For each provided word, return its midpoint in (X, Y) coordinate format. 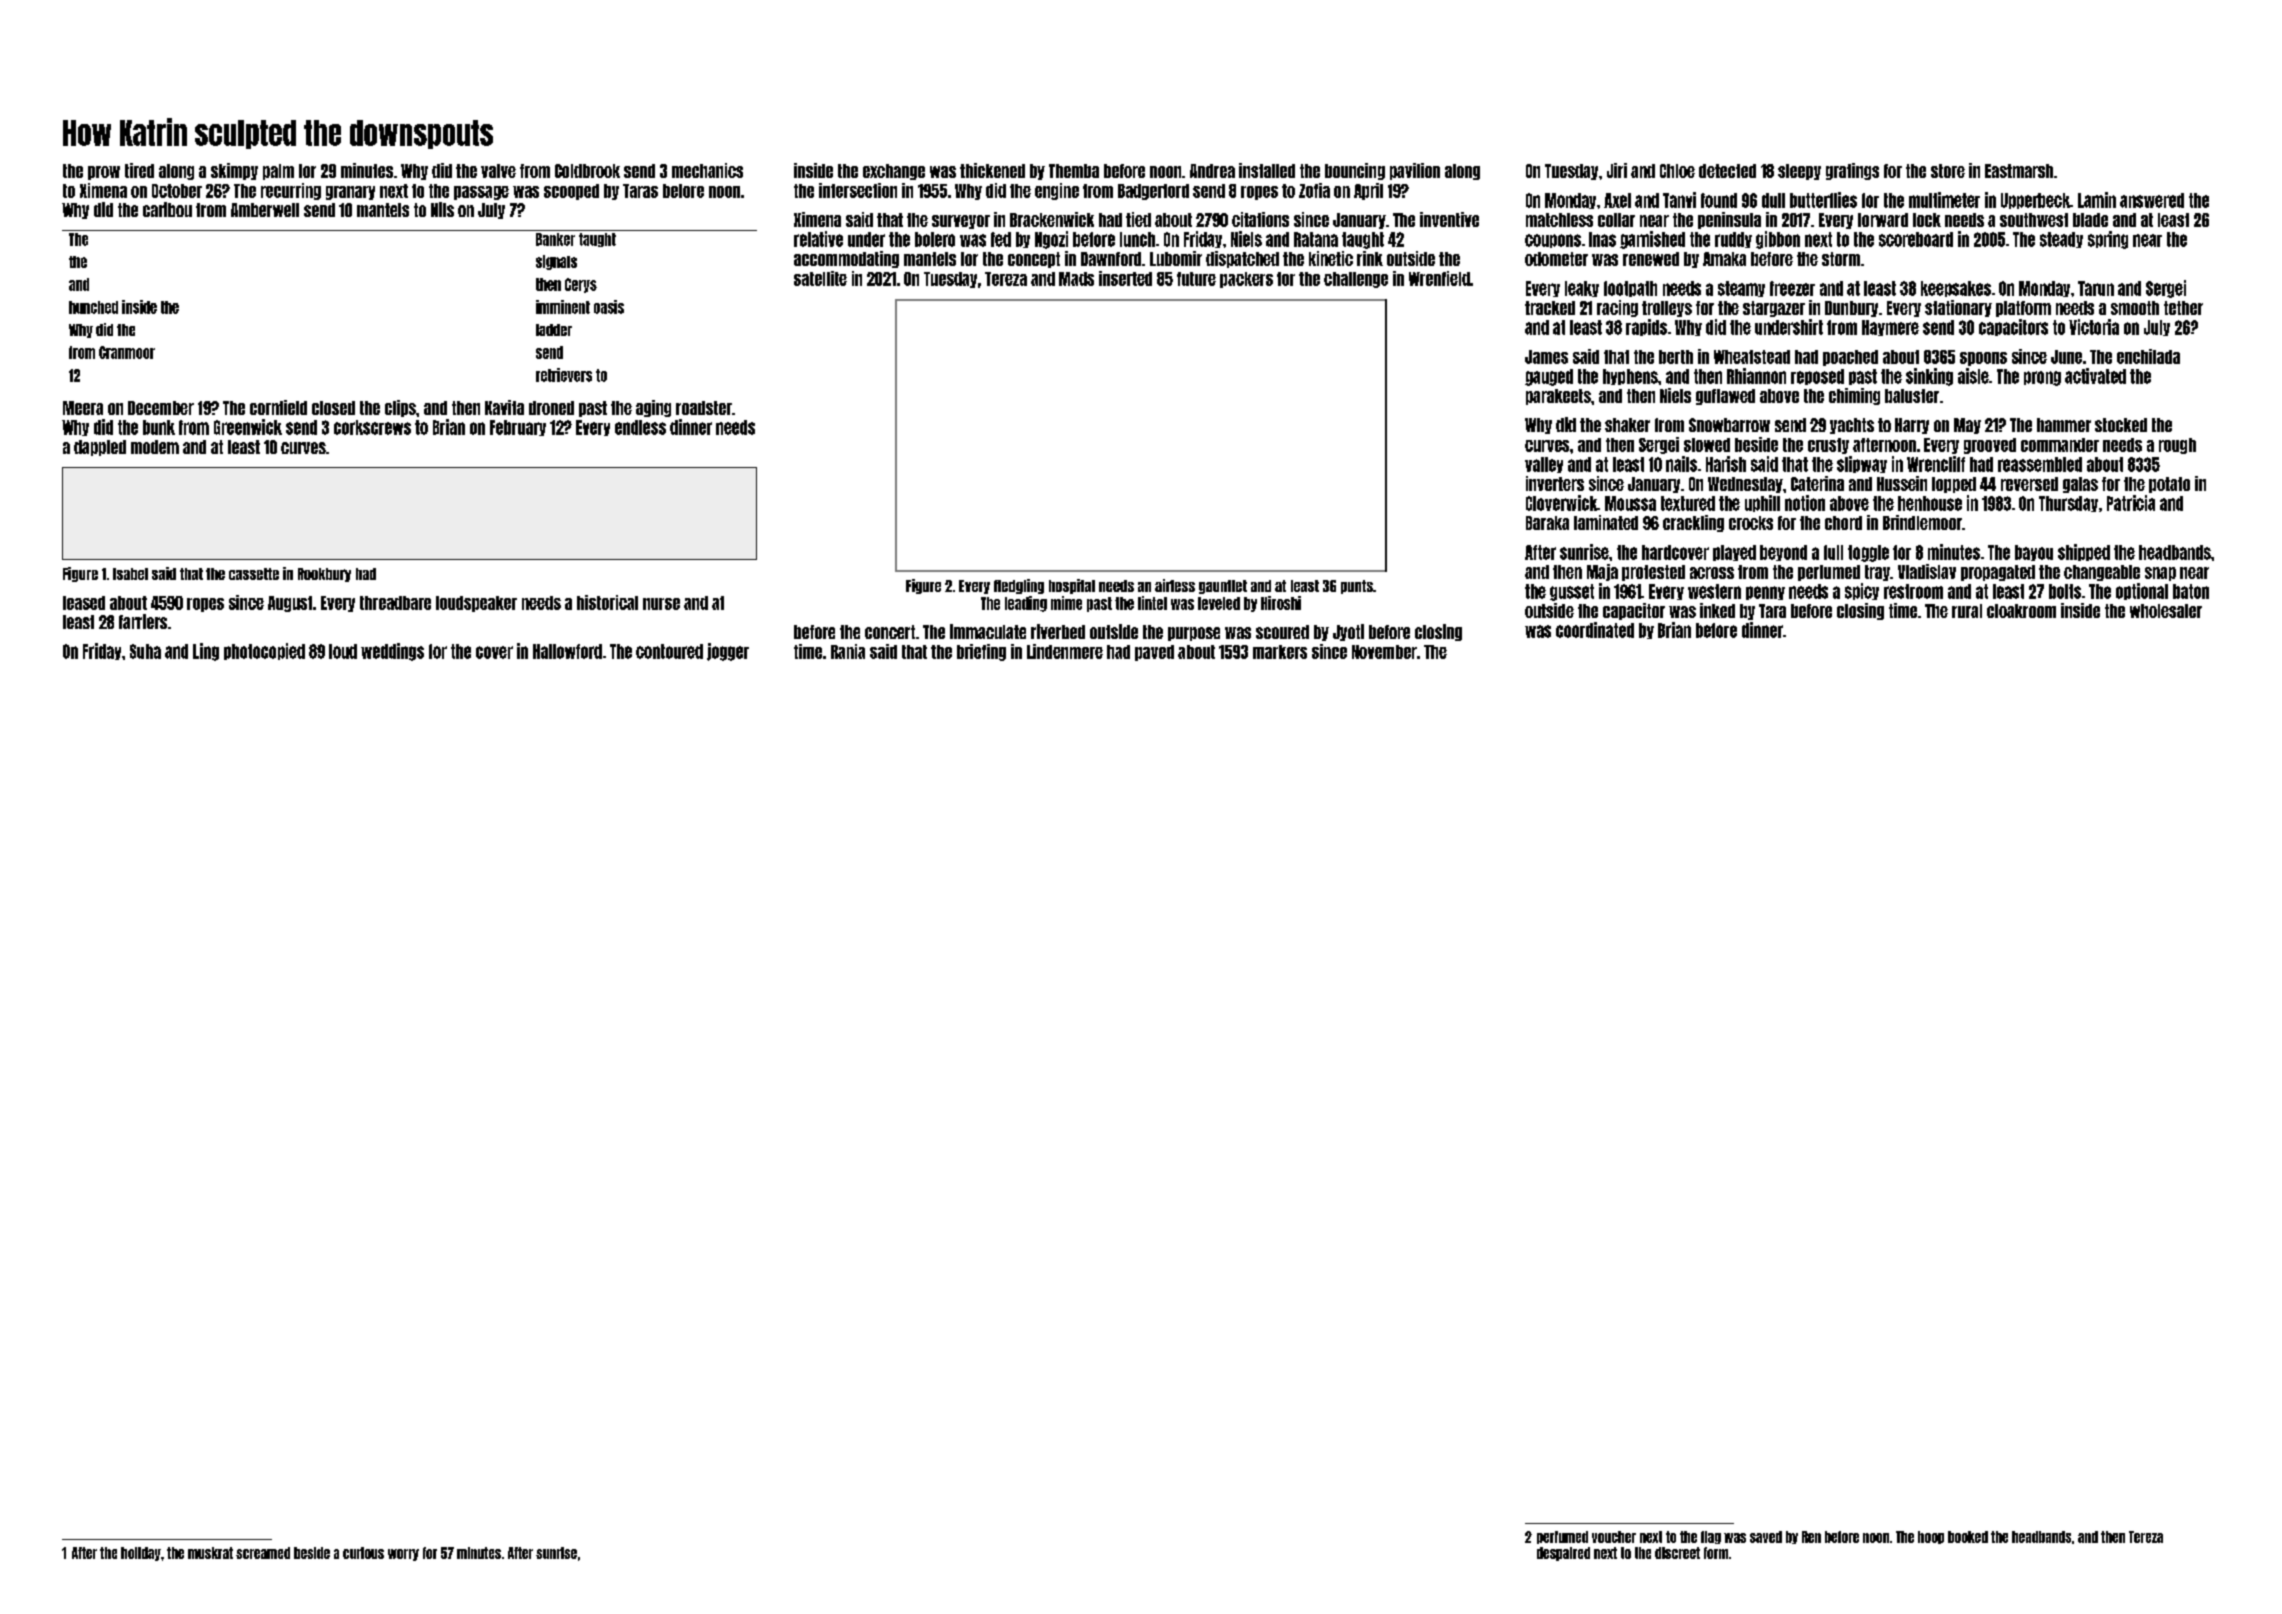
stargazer (1774, 309)
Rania (848, 651)
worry (403, 1555)
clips (400, 408)
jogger (728, 652)
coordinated (1595, 630)
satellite (820, 278)
